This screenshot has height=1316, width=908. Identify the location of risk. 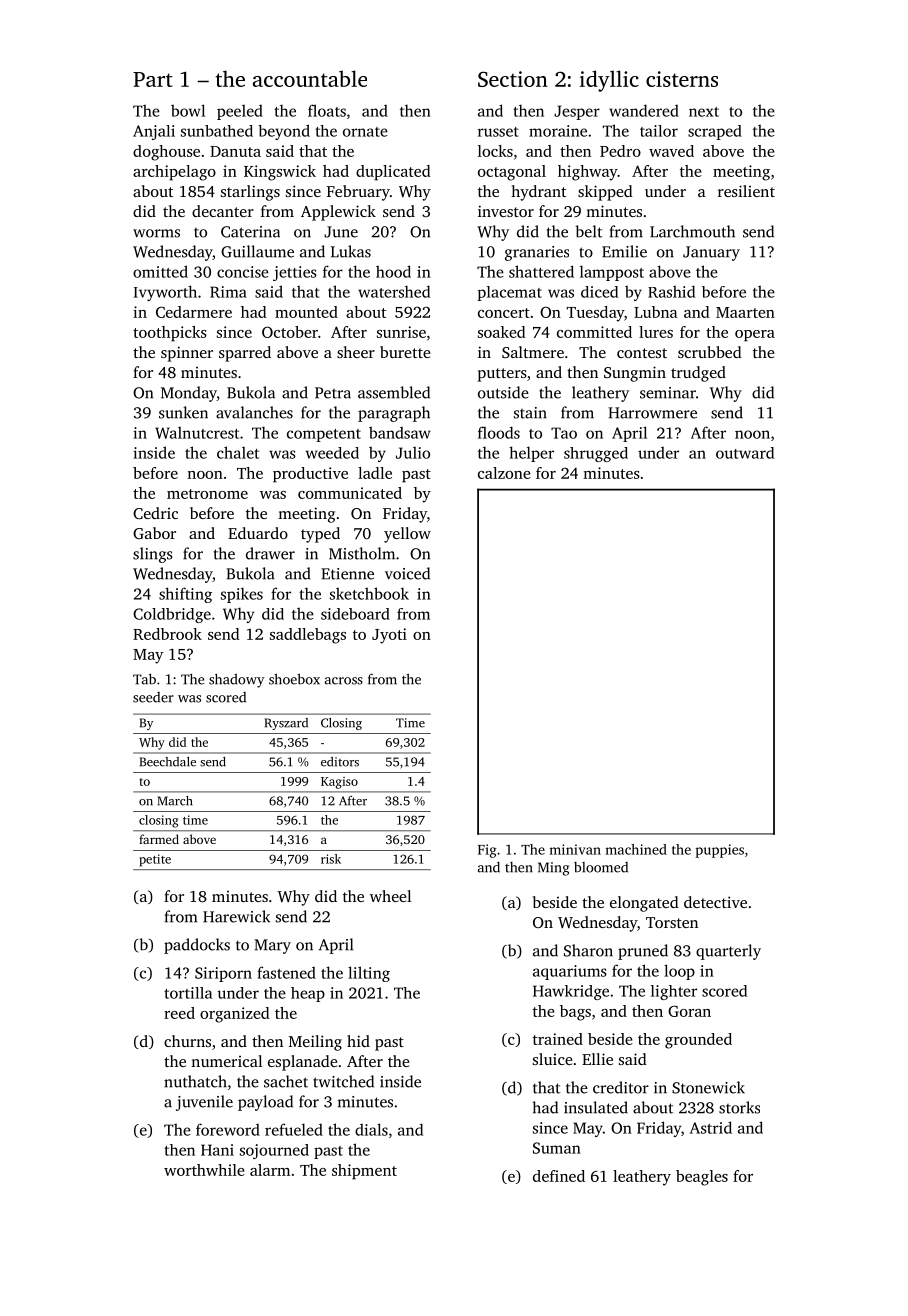
(331, 859).
